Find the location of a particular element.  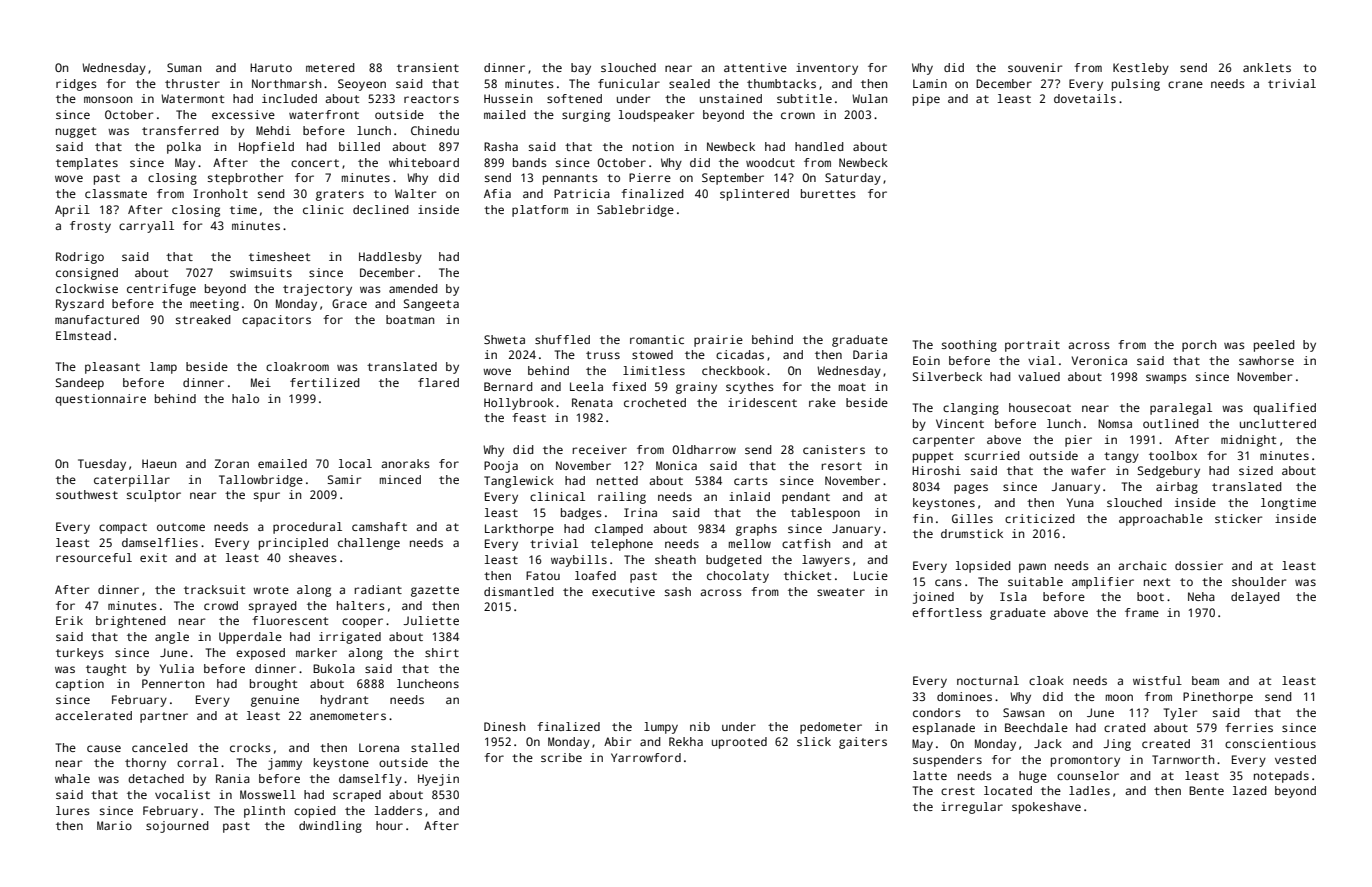

Lucie is located at coordinates (871, 575).
